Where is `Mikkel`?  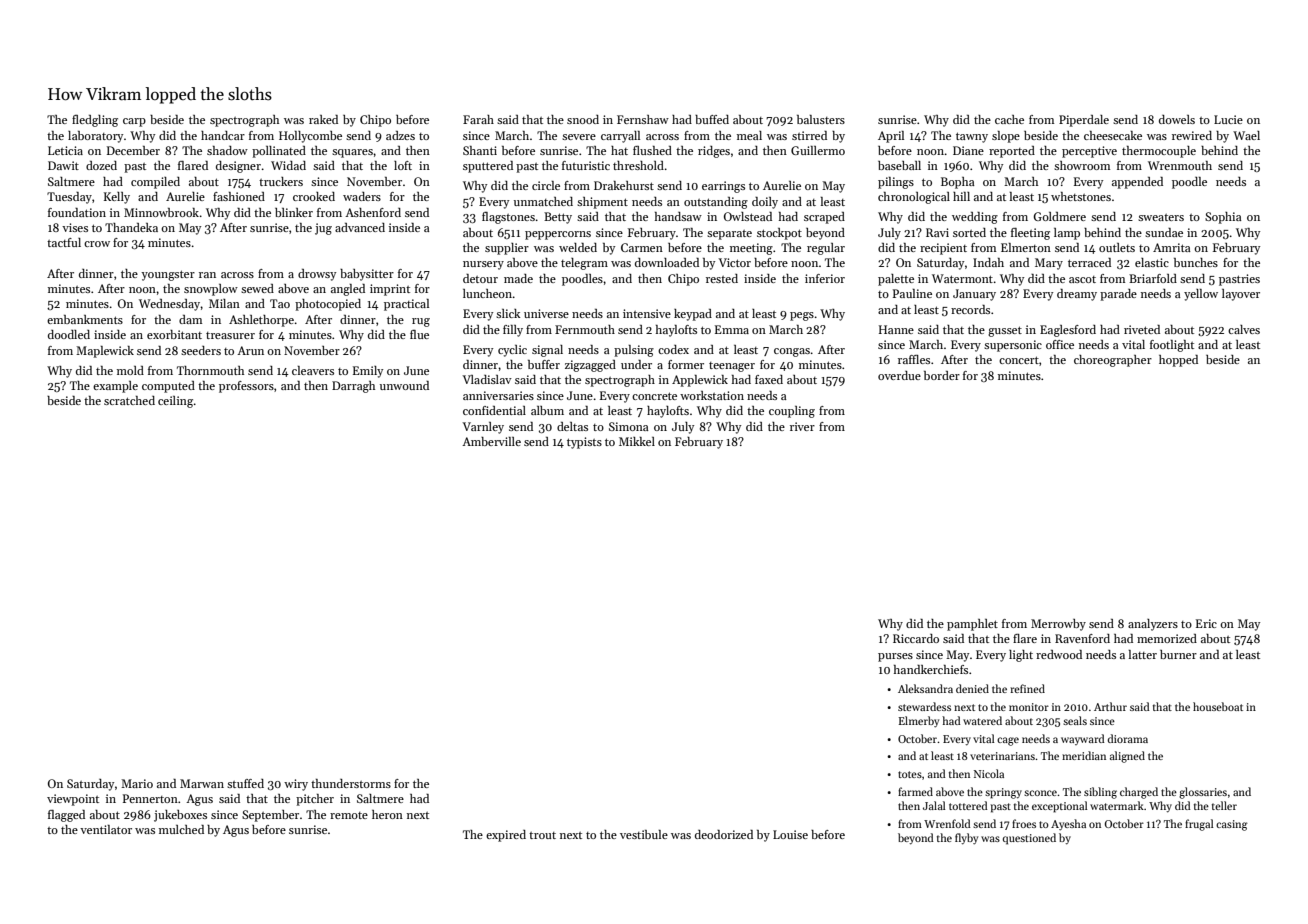 Mikkel is located at coordinates (637, 441).
